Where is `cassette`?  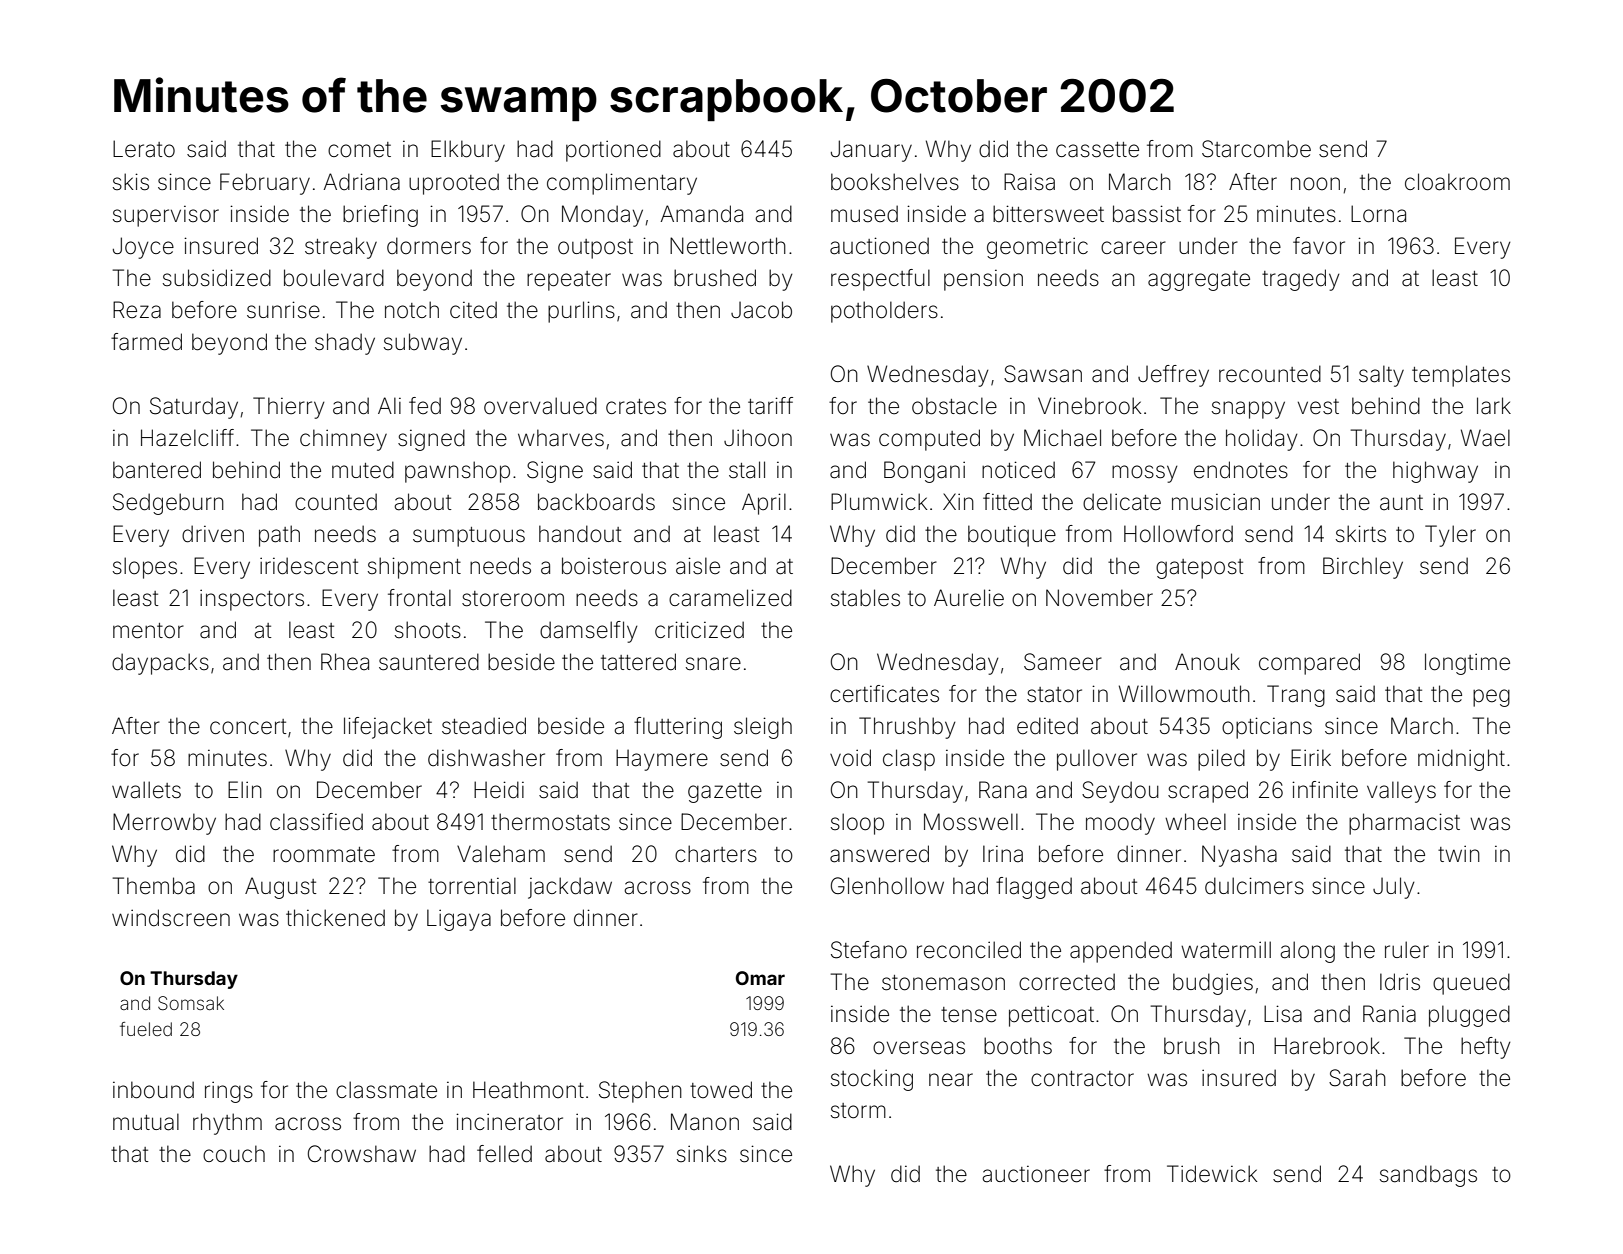
cassette is located at coordinates (1097, 150).
